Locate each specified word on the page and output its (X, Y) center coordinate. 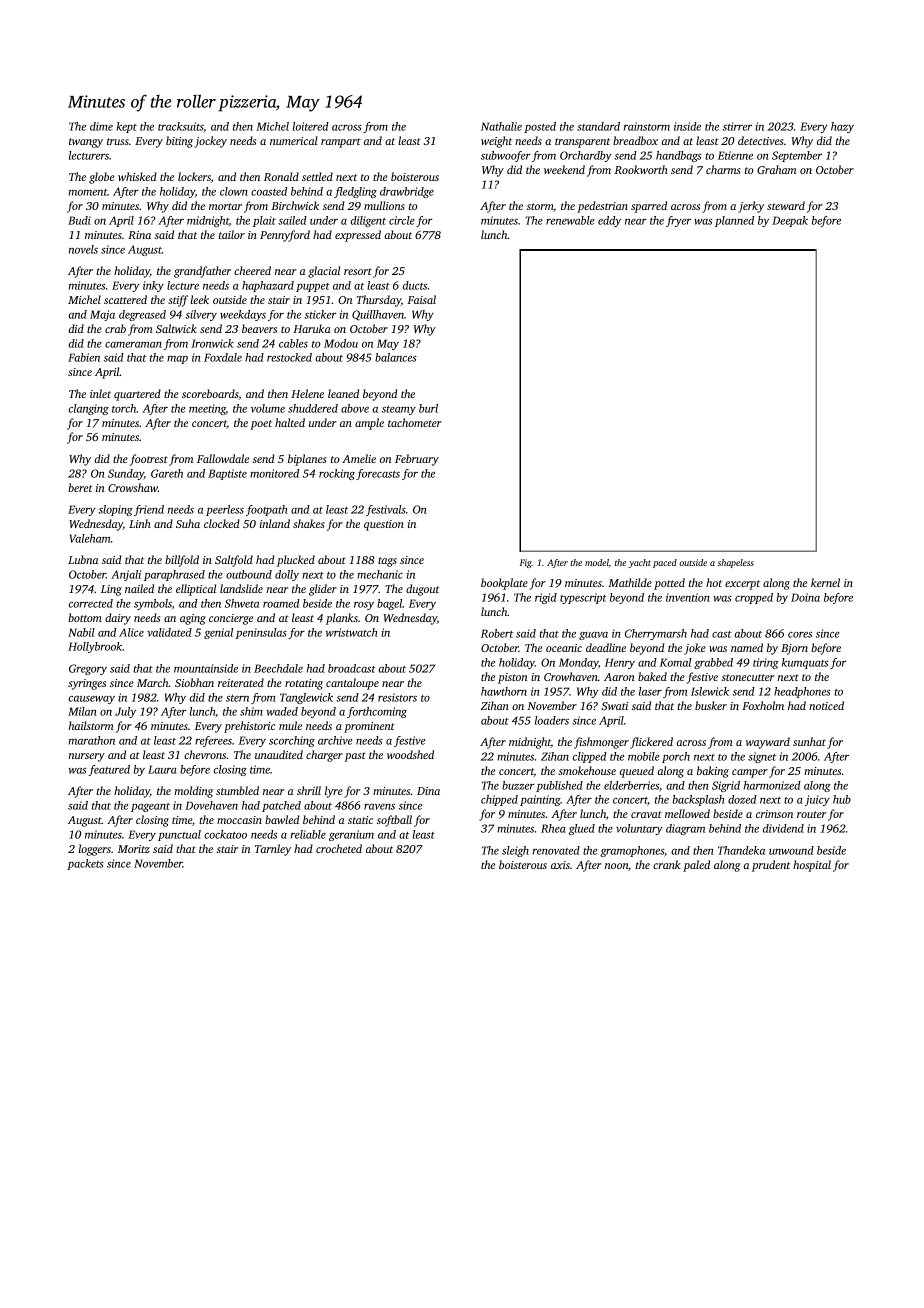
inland (275, 523)
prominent (369, 727)
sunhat (809, 741)
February (417, 460)
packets (85, 864)
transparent (582, 143)
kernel (825, 582)
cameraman (133, 345)
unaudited (279, 754)
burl (428, 408)
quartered (137, 395)
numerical (294, 140)
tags (387, 562)
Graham (776, 169)
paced (665, 563)
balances (396, 357)
